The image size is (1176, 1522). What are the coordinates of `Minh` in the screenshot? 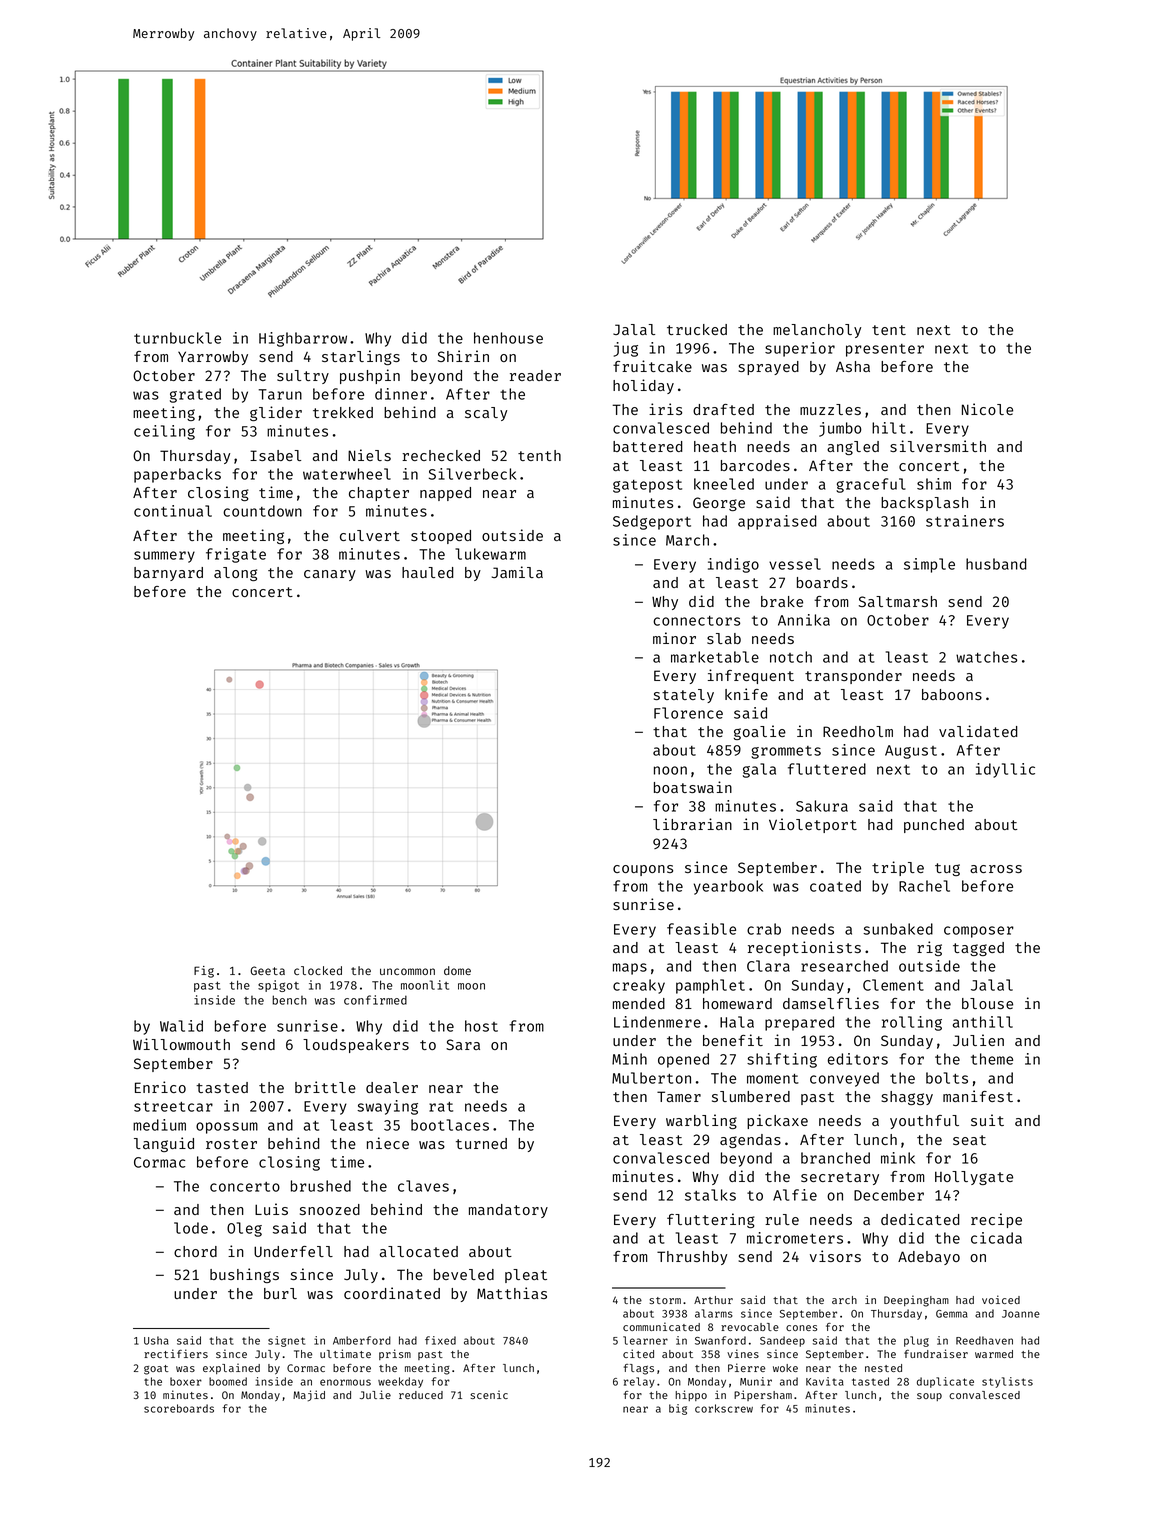 It's located at (629, 1059).
